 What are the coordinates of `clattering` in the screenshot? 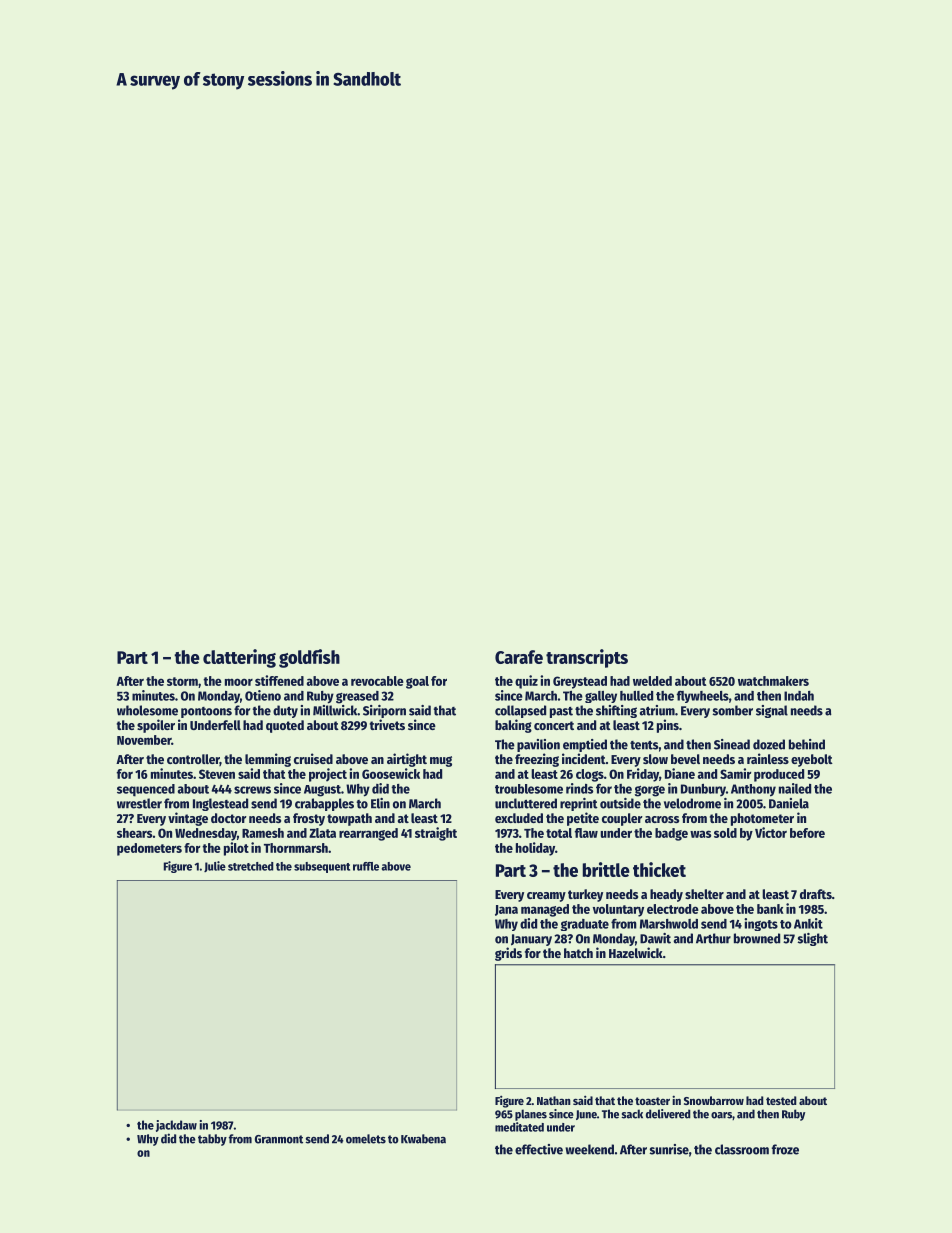 It's located at (239, 658).
